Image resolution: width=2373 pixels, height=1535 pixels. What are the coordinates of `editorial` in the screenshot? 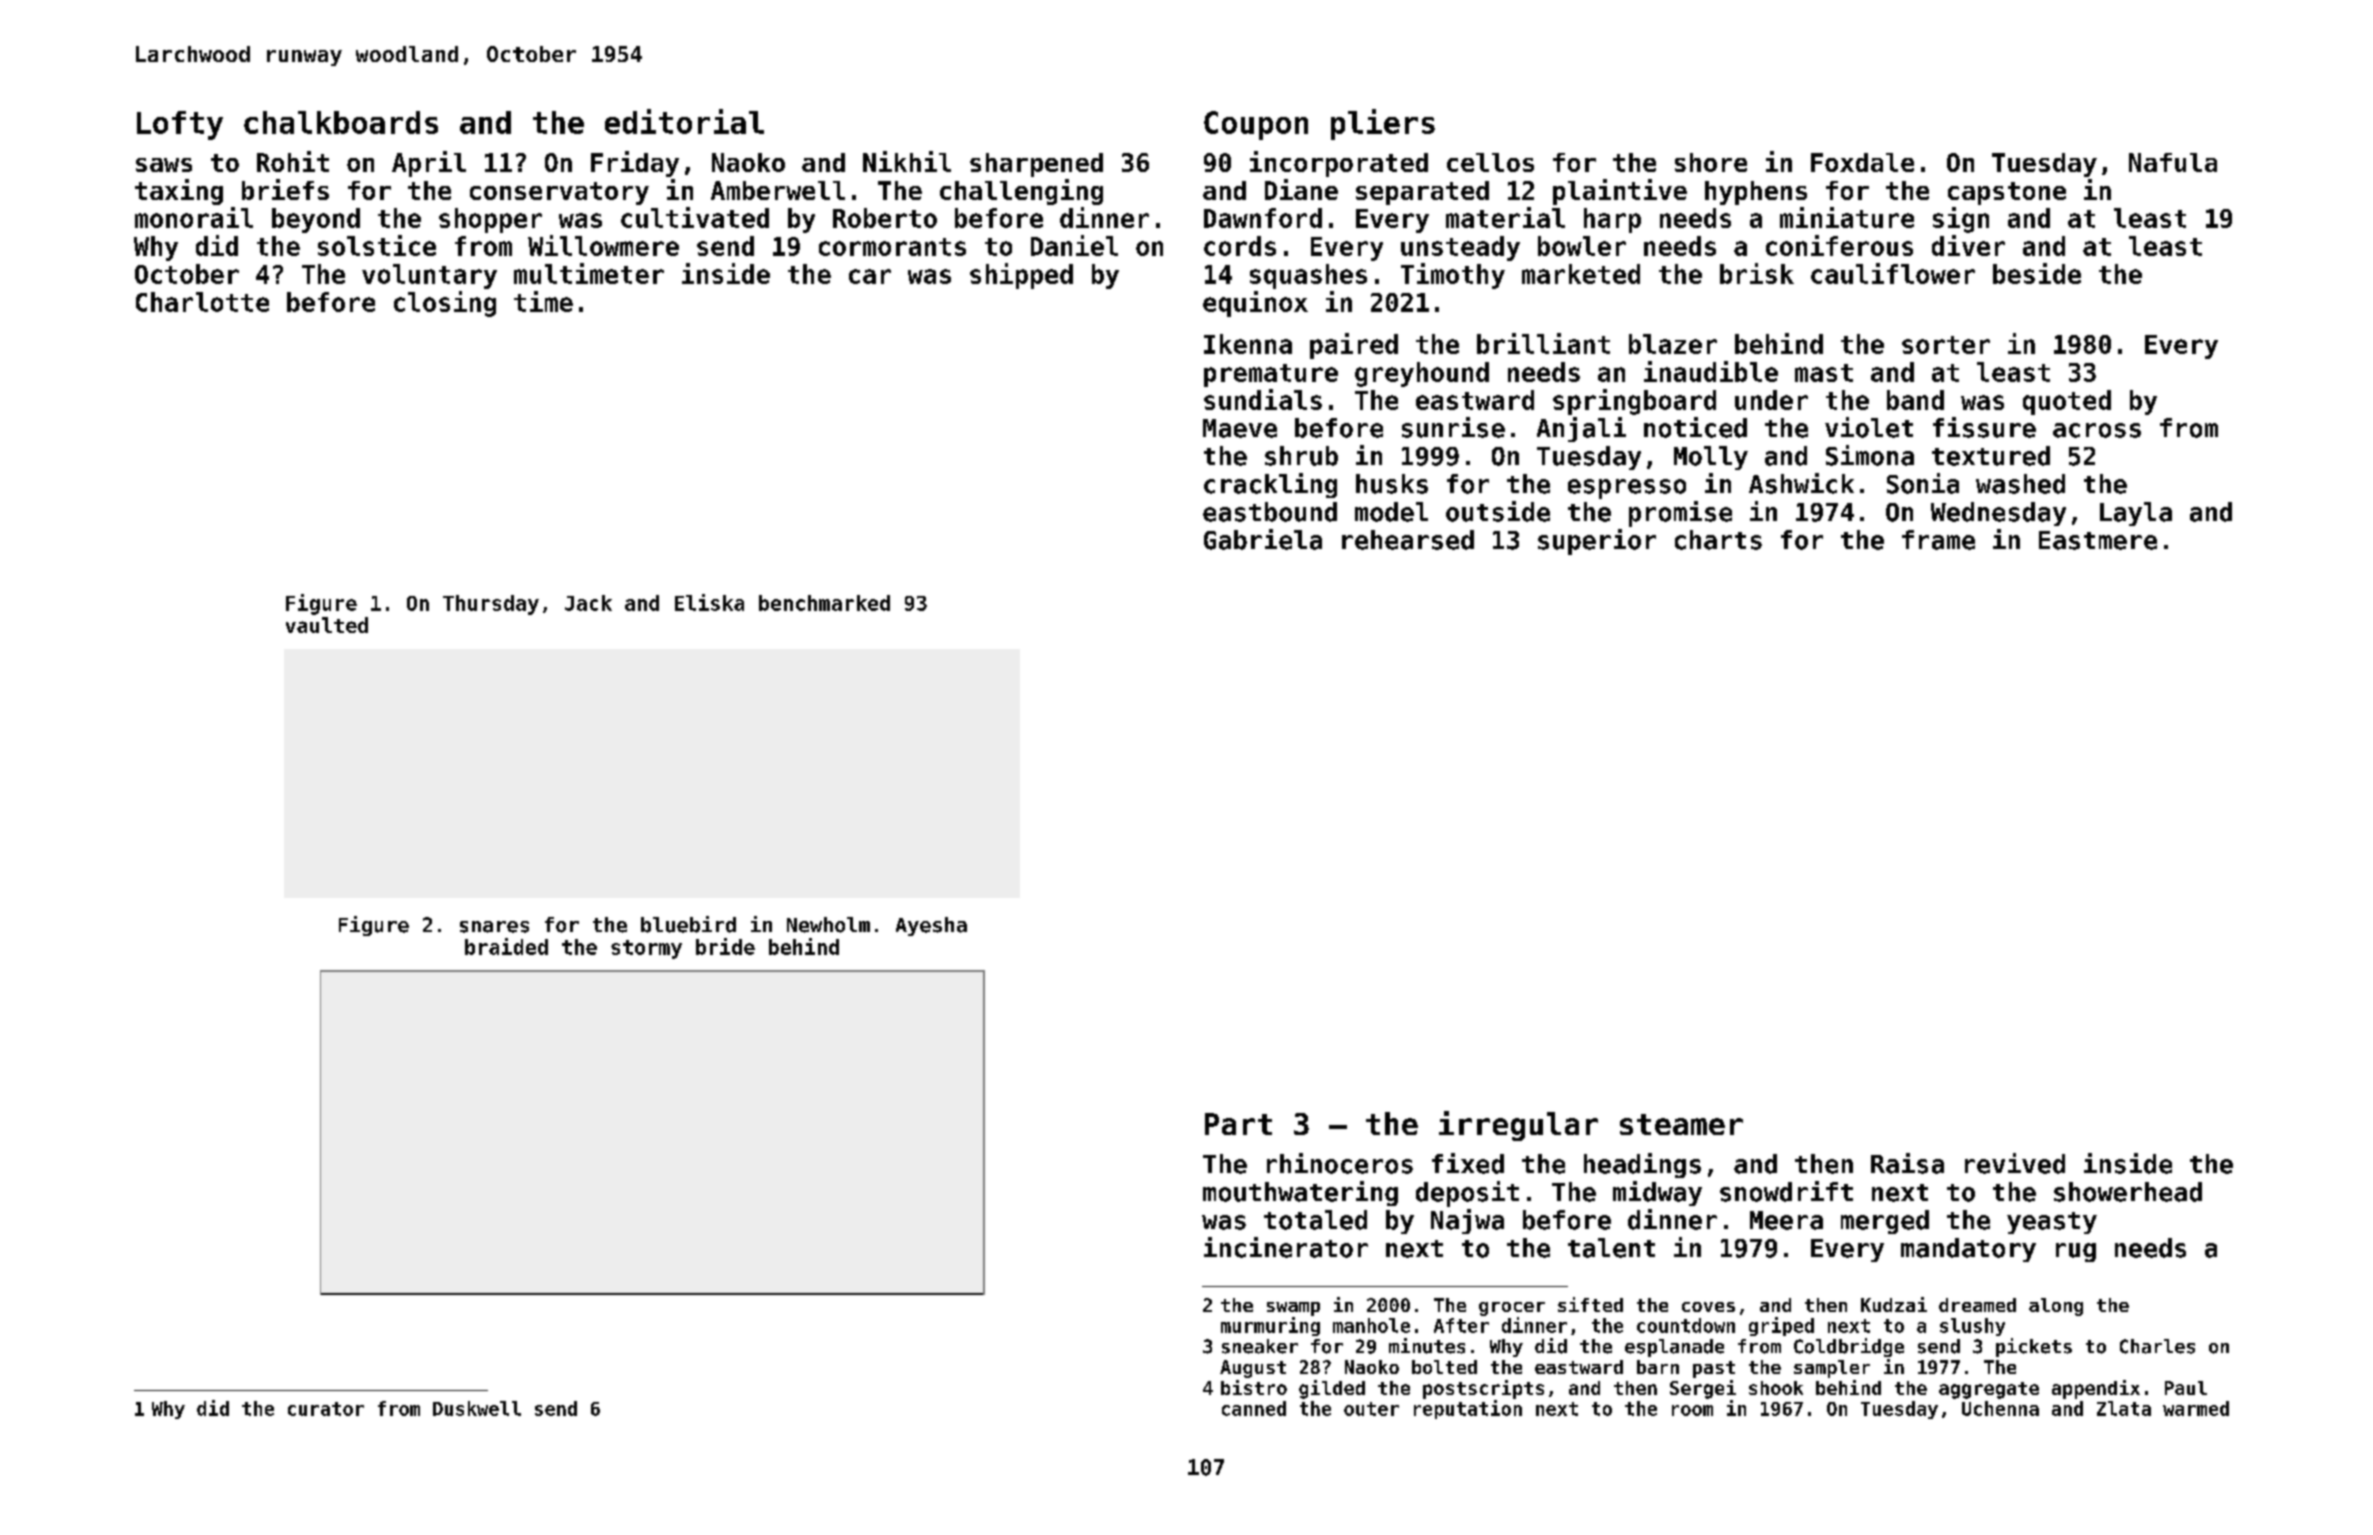 It's located at (684, 121).
